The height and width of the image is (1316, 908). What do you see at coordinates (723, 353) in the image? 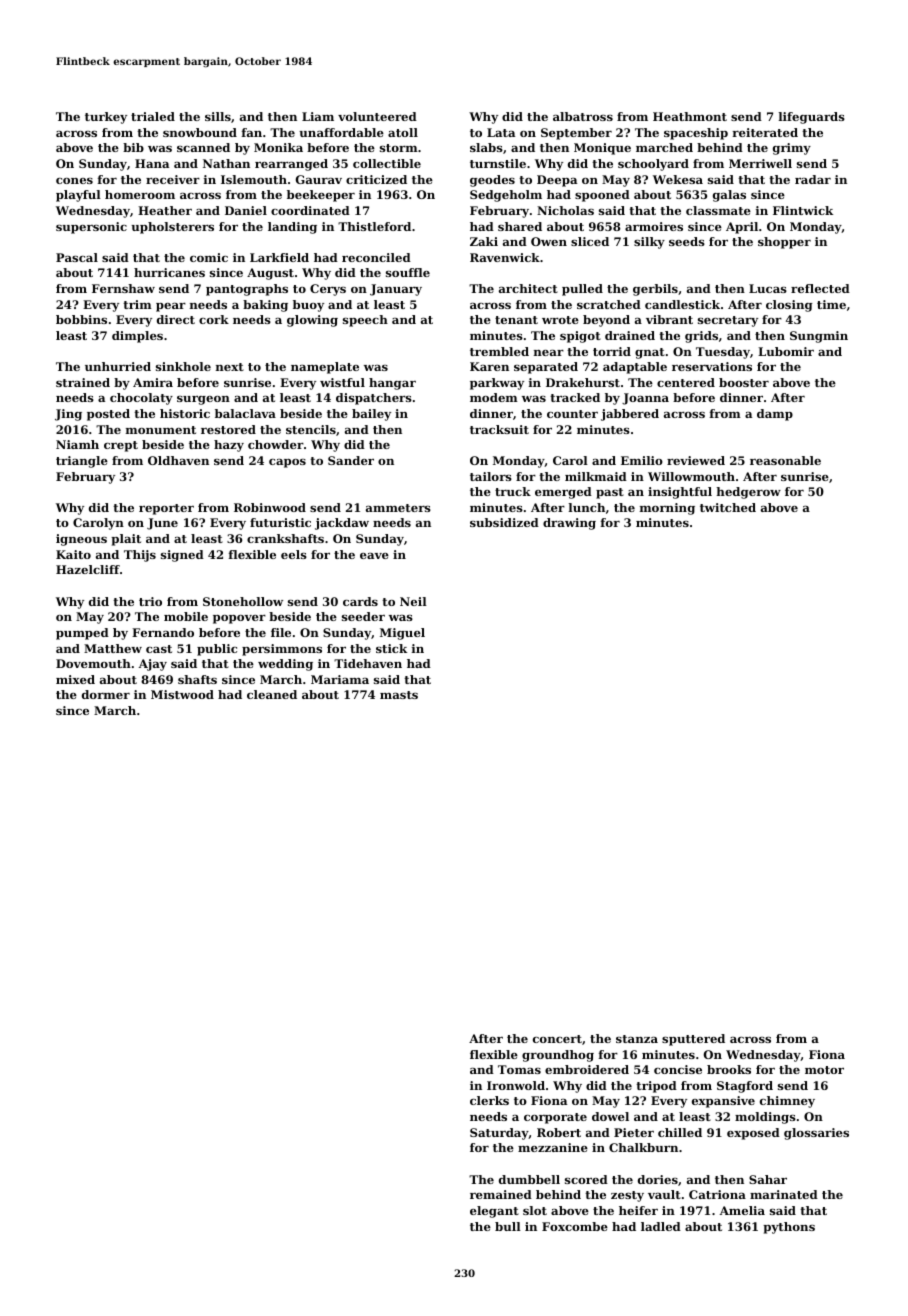
I see `Tuesday` at bounding box center [723, 353].
